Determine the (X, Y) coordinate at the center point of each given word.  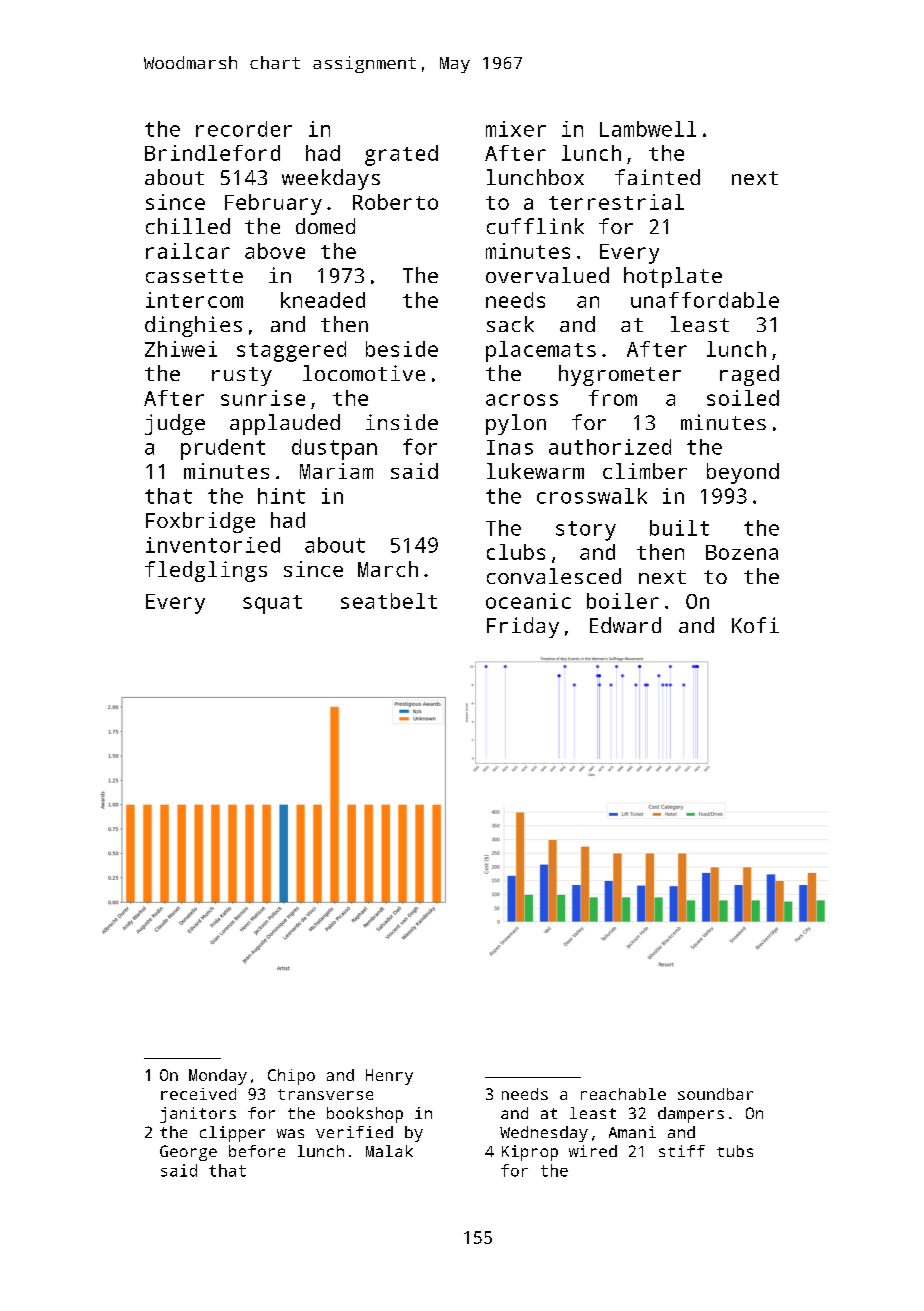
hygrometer (620, 375)
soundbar (715, 1094)
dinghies (193, 326)
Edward (625, 625)
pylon (516, 424)
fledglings (206, 571)
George (188, 1153)
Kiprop (530, 1153)
